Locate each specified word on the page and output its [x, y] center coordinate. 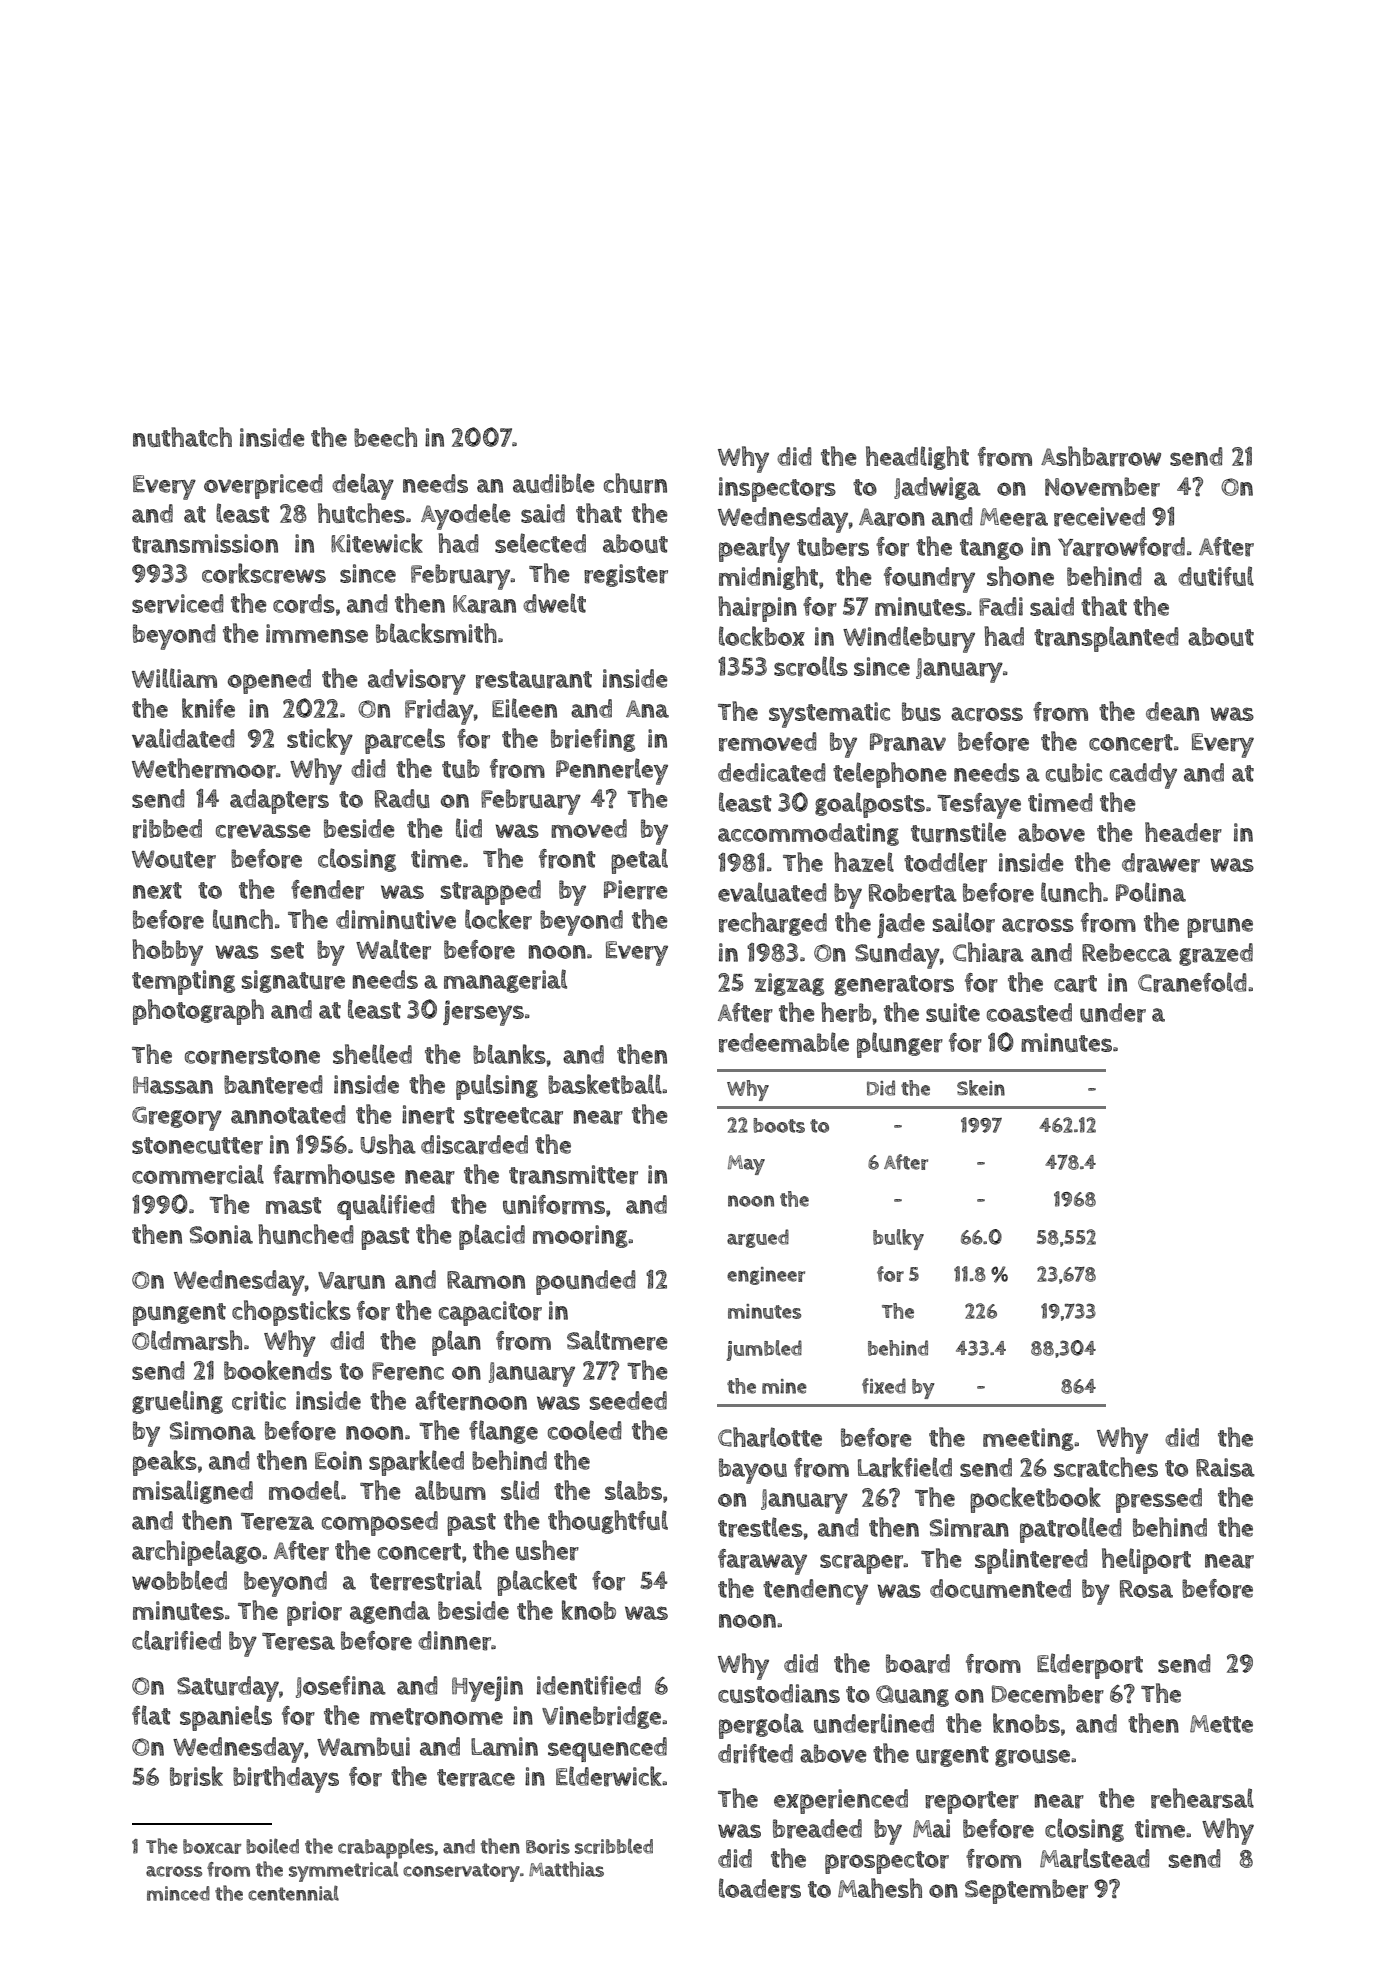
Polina [1151, 892]
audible [554, 483]
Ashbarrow [1101, 456]
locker [498, 919]
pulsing [497, 1087]
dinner [454, 1641]
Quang [912, 1696]
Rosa [1146, 1589]
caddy [1143, 776]
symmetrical [343, 1872]
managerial [505, 981]
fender [327, 890]
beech [385, 437]
